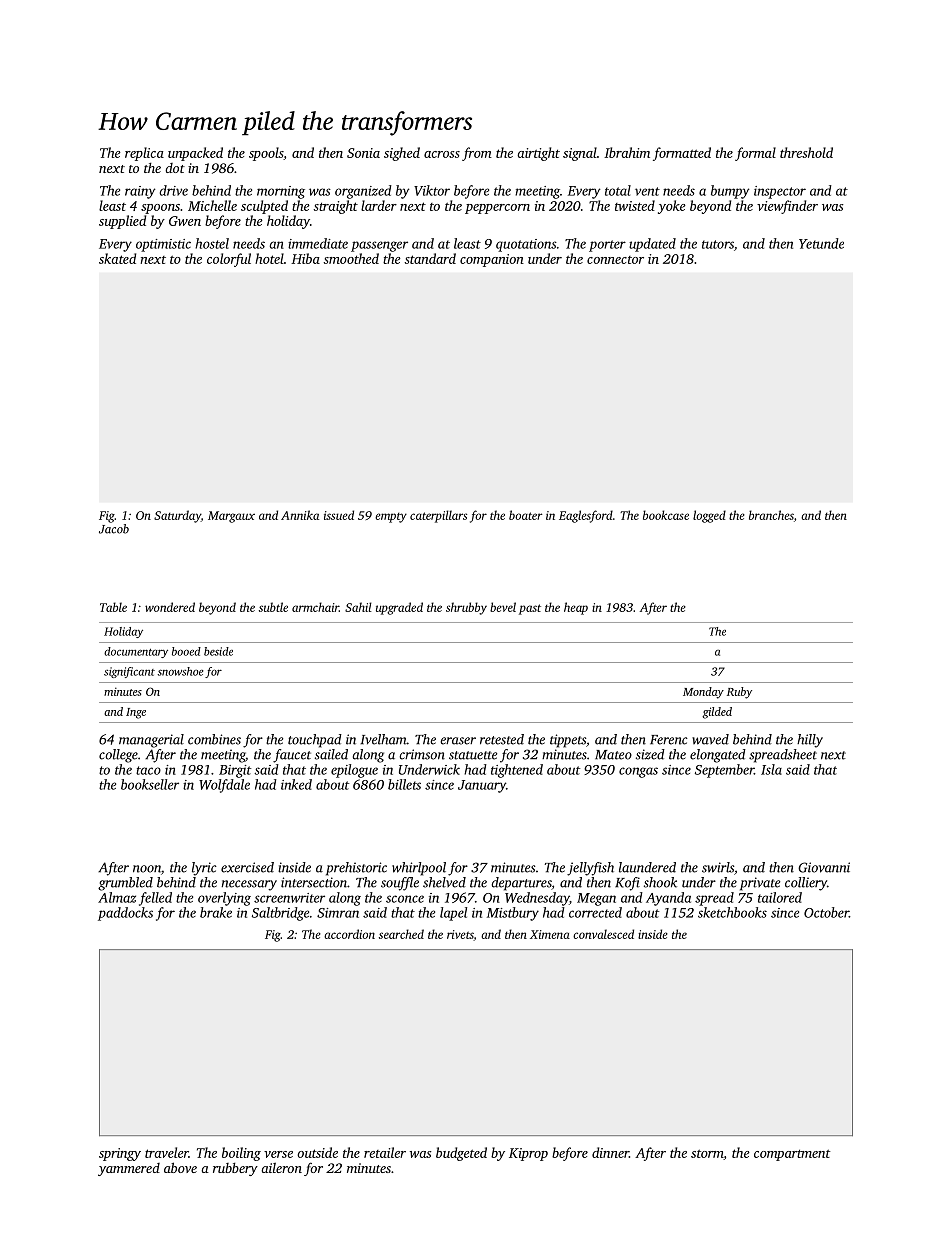 Image resolution: width=952 pixels, height=1233 pixels. Describe the element at coordinates (379, 205) in the document. I see `larder` at that location.
